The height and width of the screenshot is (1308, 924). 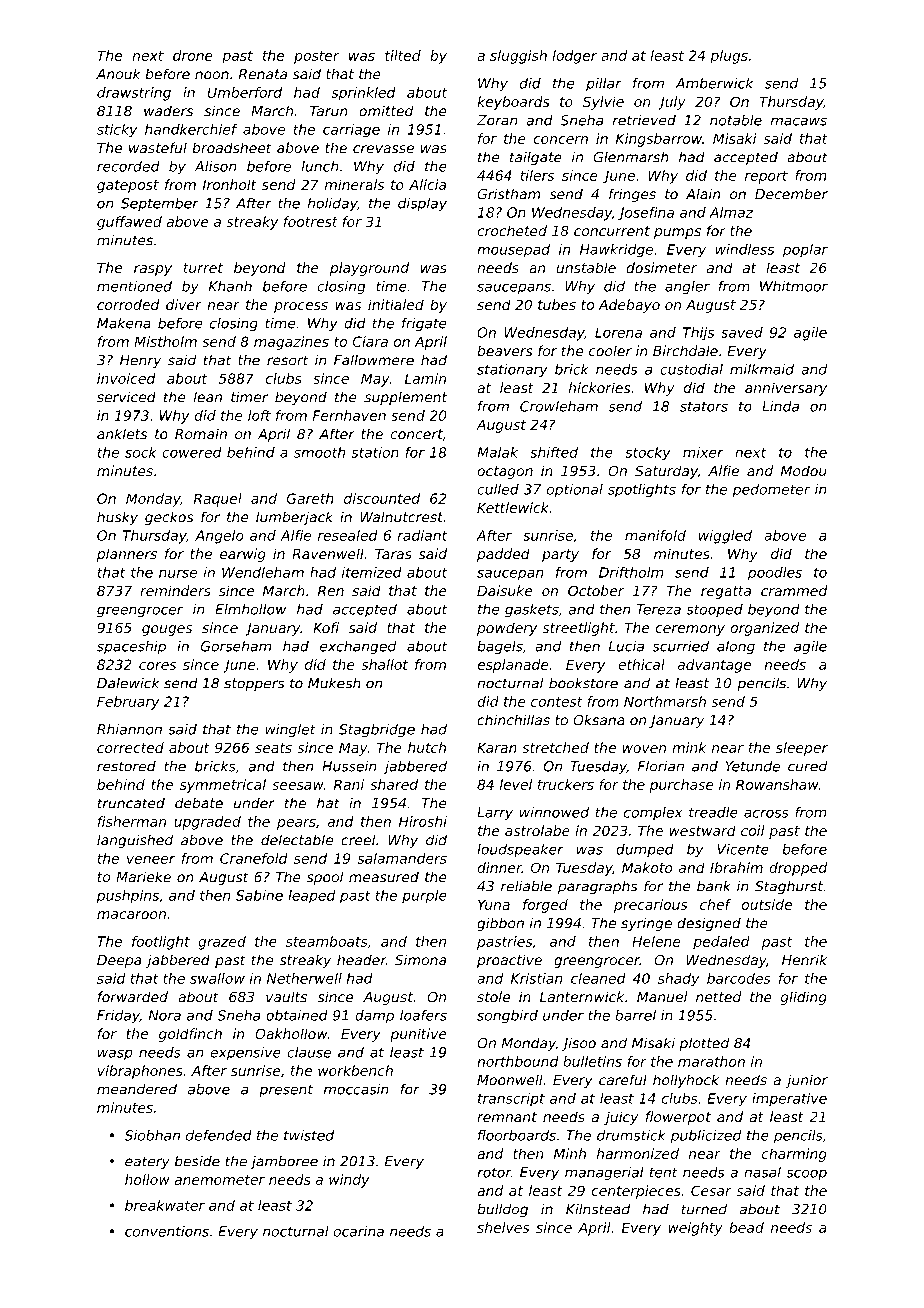 What do you see at coordinates (731, 212) in the screenshot?
I see `Almaz` at bounding box center [731, 212].
